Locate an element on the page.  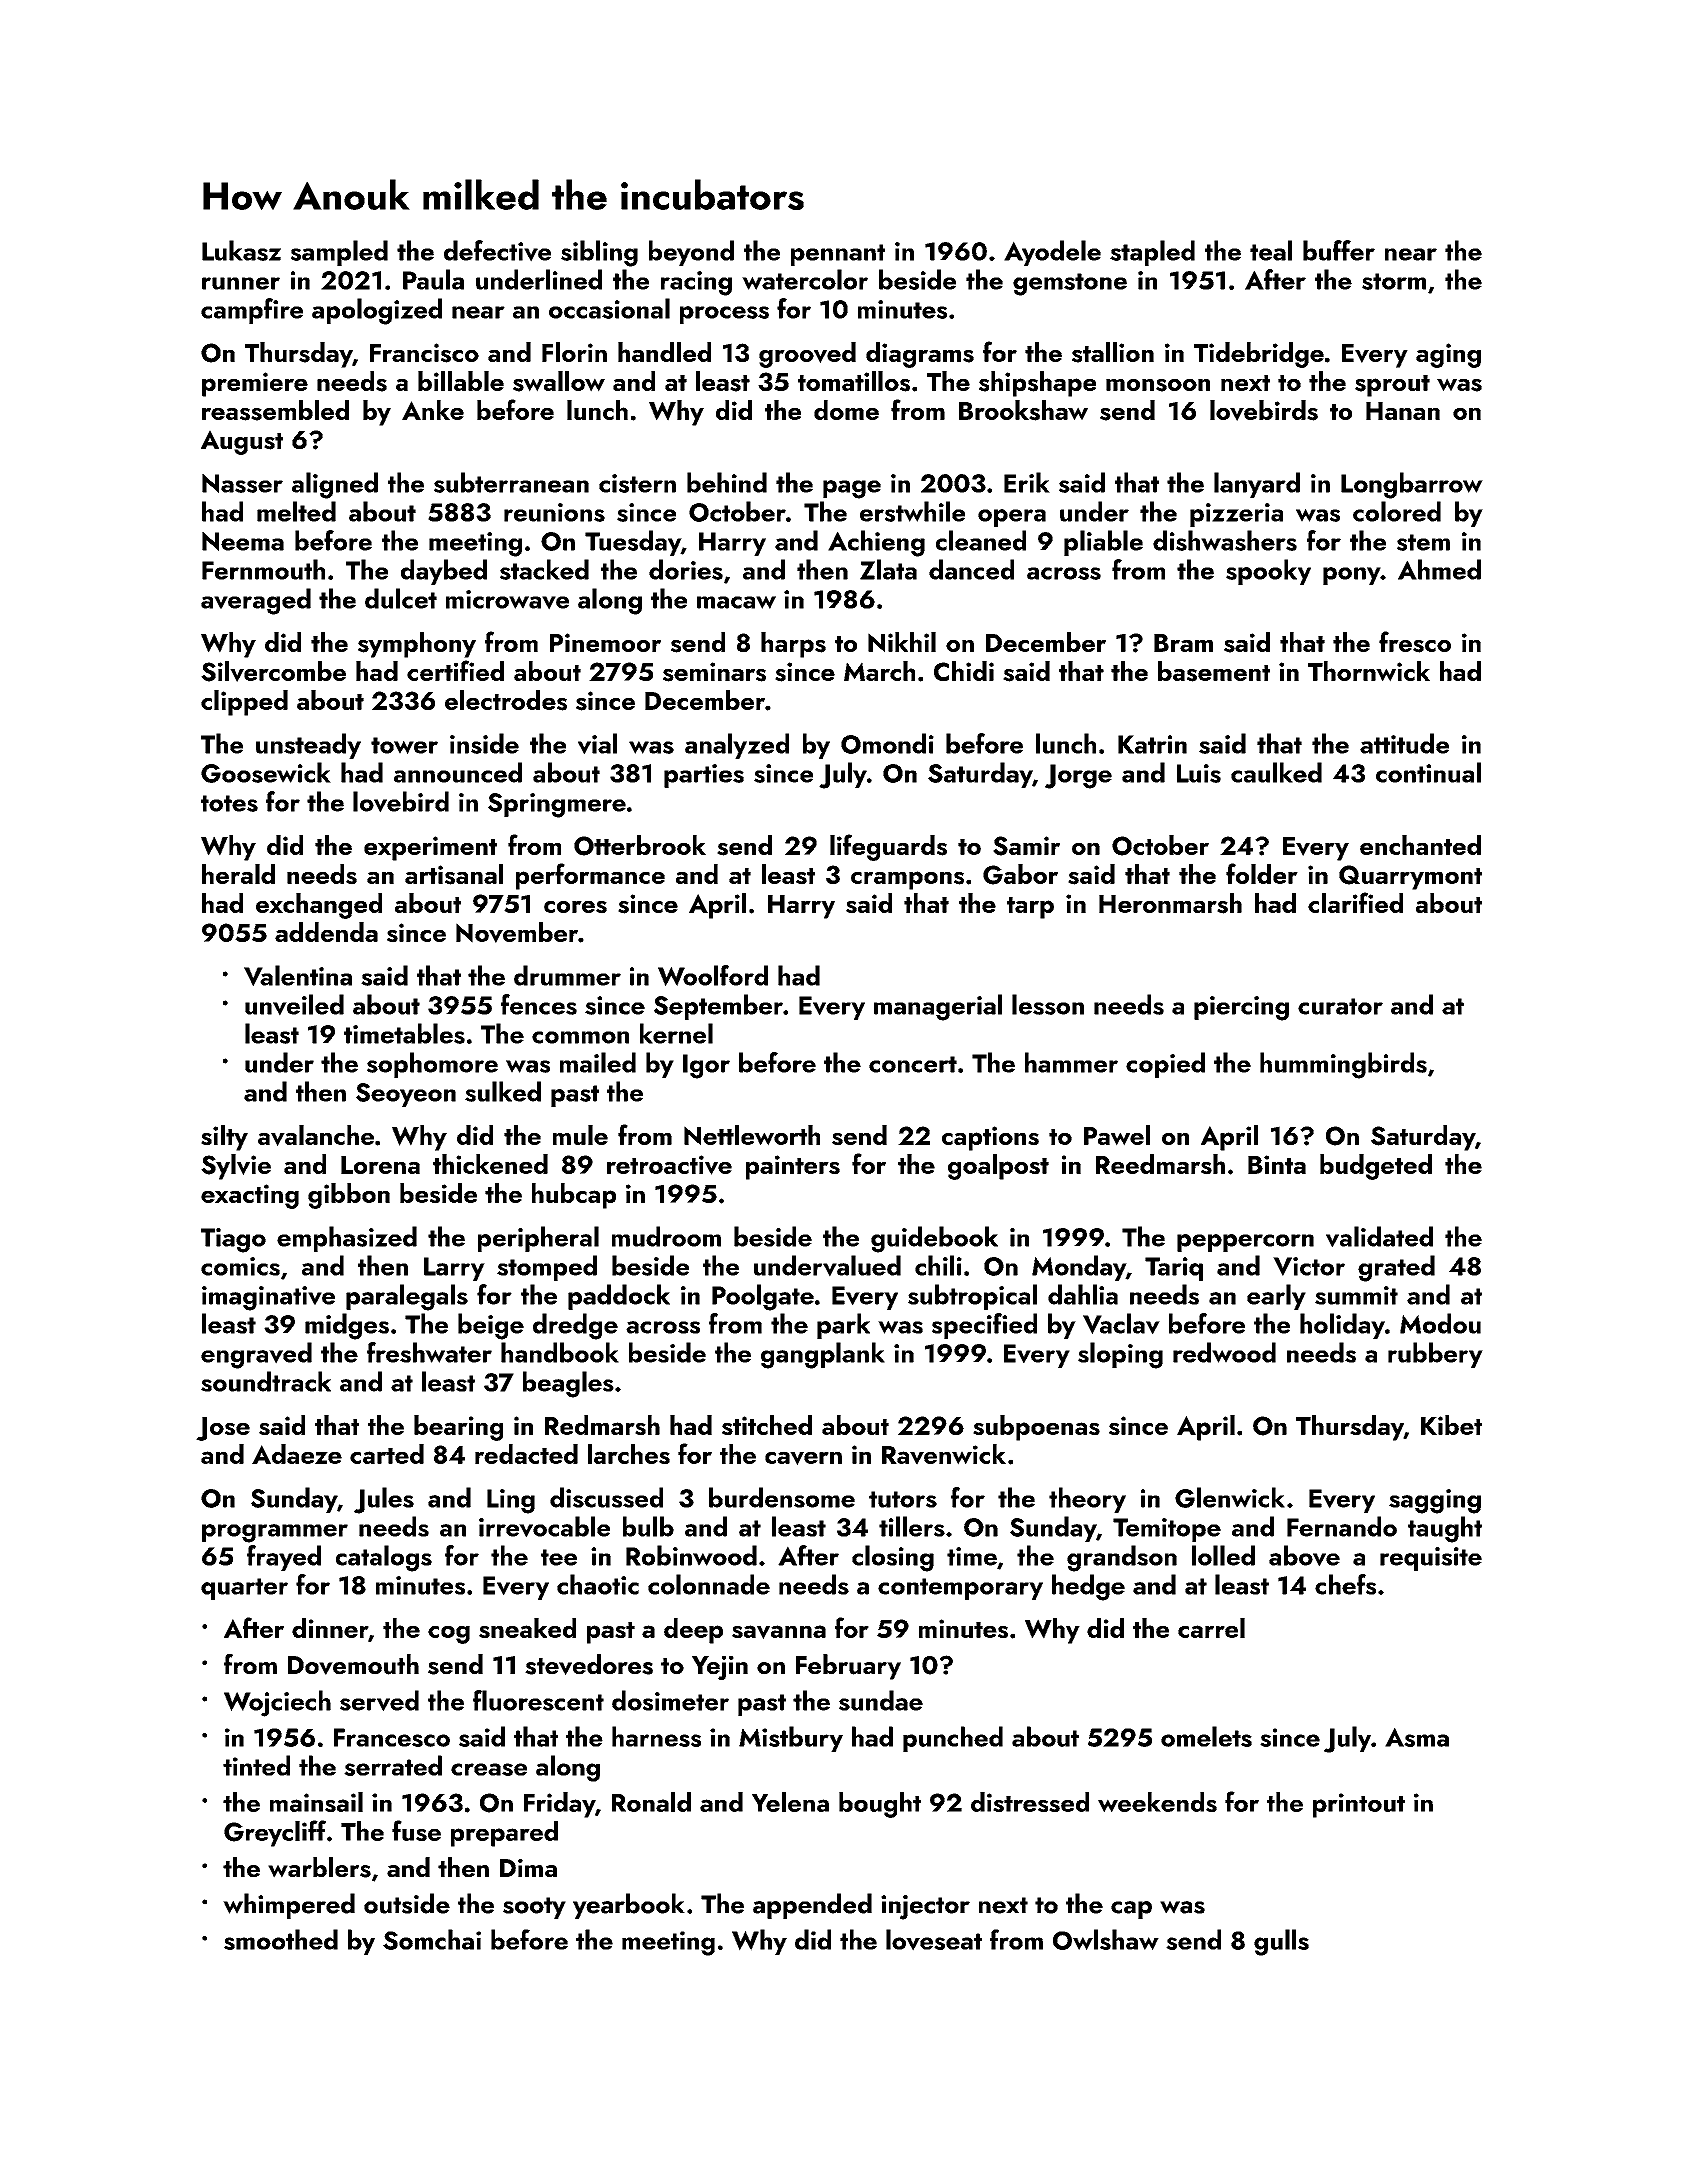
bulb is located at coordinates (648, 1526).
